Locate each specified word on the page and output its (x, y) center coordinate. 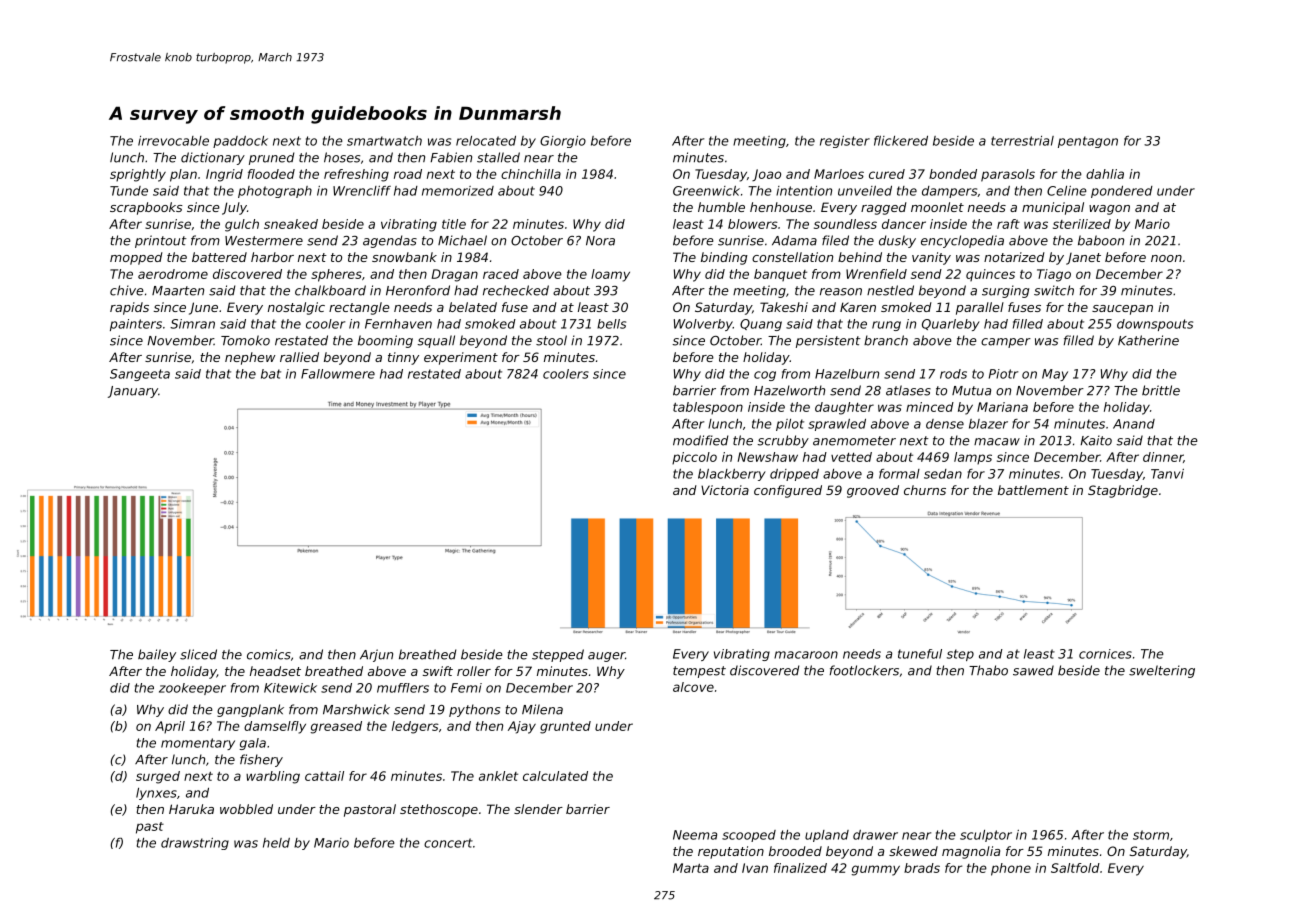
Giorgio (563, 142)
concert (448, 843)
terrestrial (1022, 141)
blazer (988, 424)
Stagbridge (1123, 491)
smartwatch (384, 141)
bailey (157, 655)
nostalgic (296, 308)
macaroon (806, 655)
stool (551, 340)
